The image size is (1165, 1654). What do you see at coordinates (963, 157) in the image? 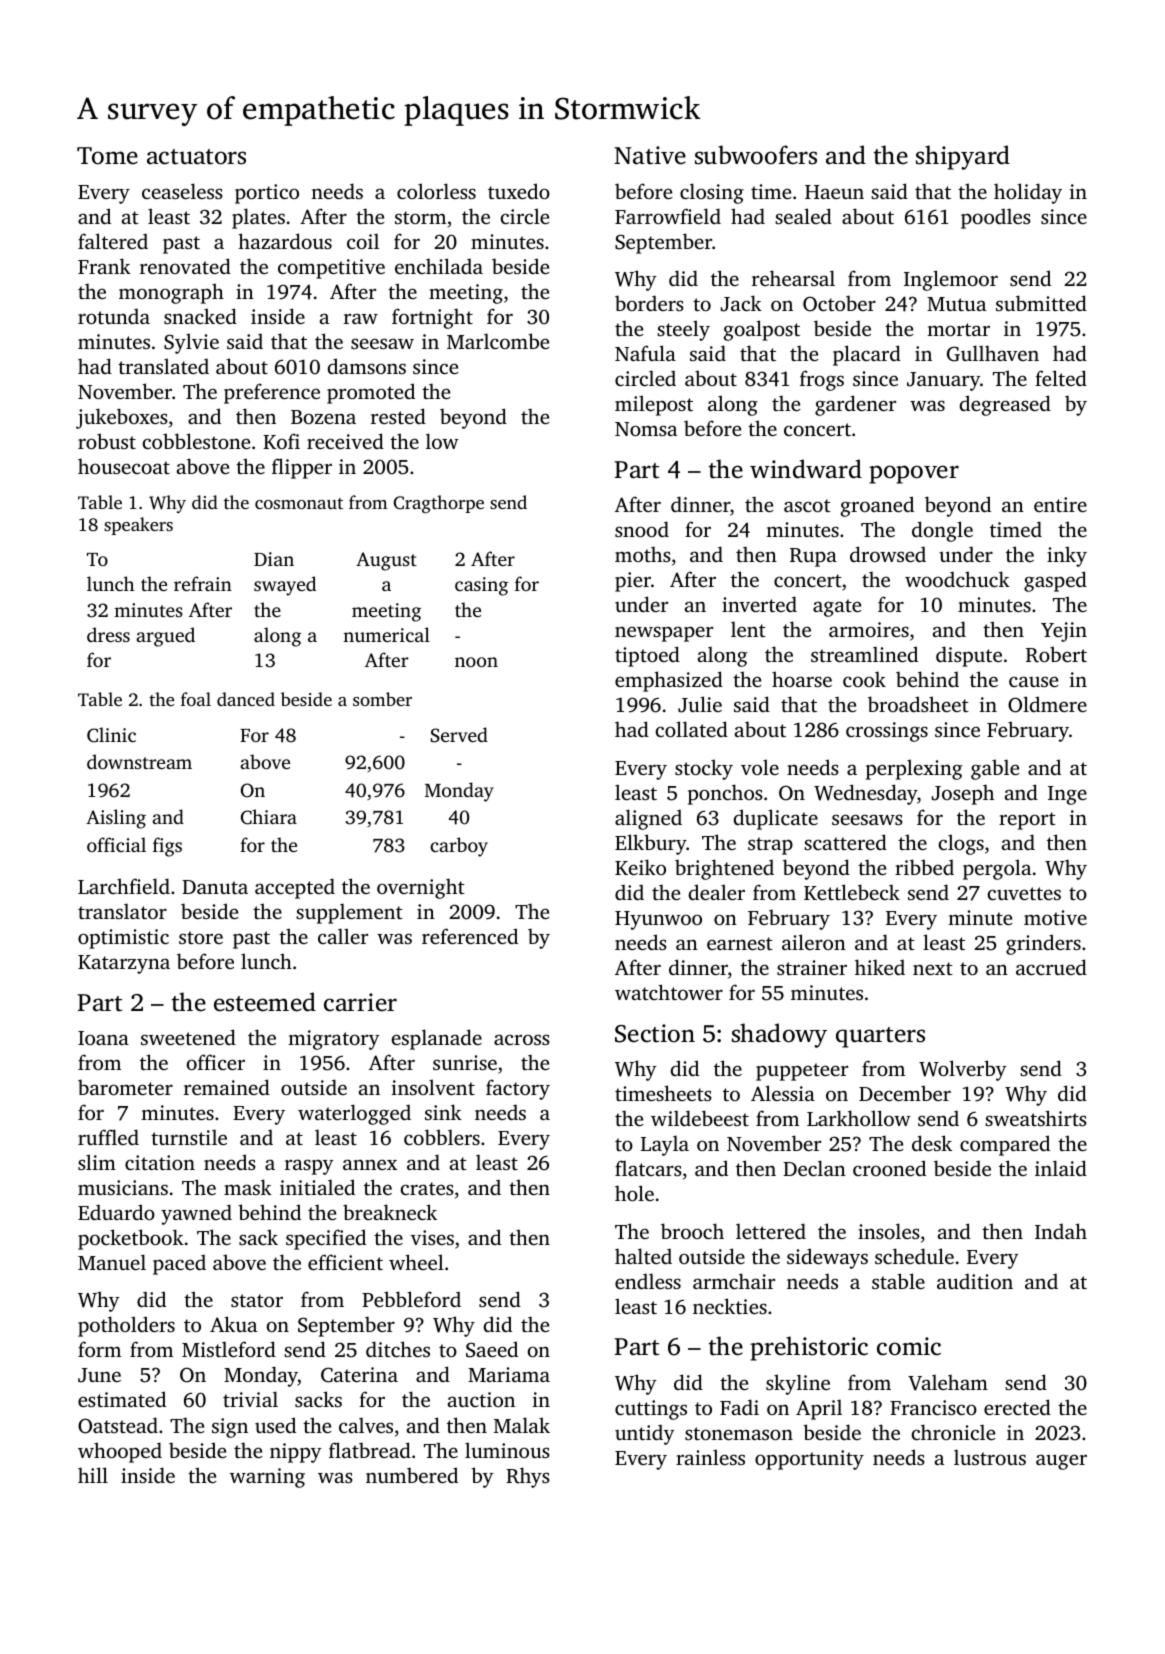
I see `shipyard` at bounding box center [963, 157].
